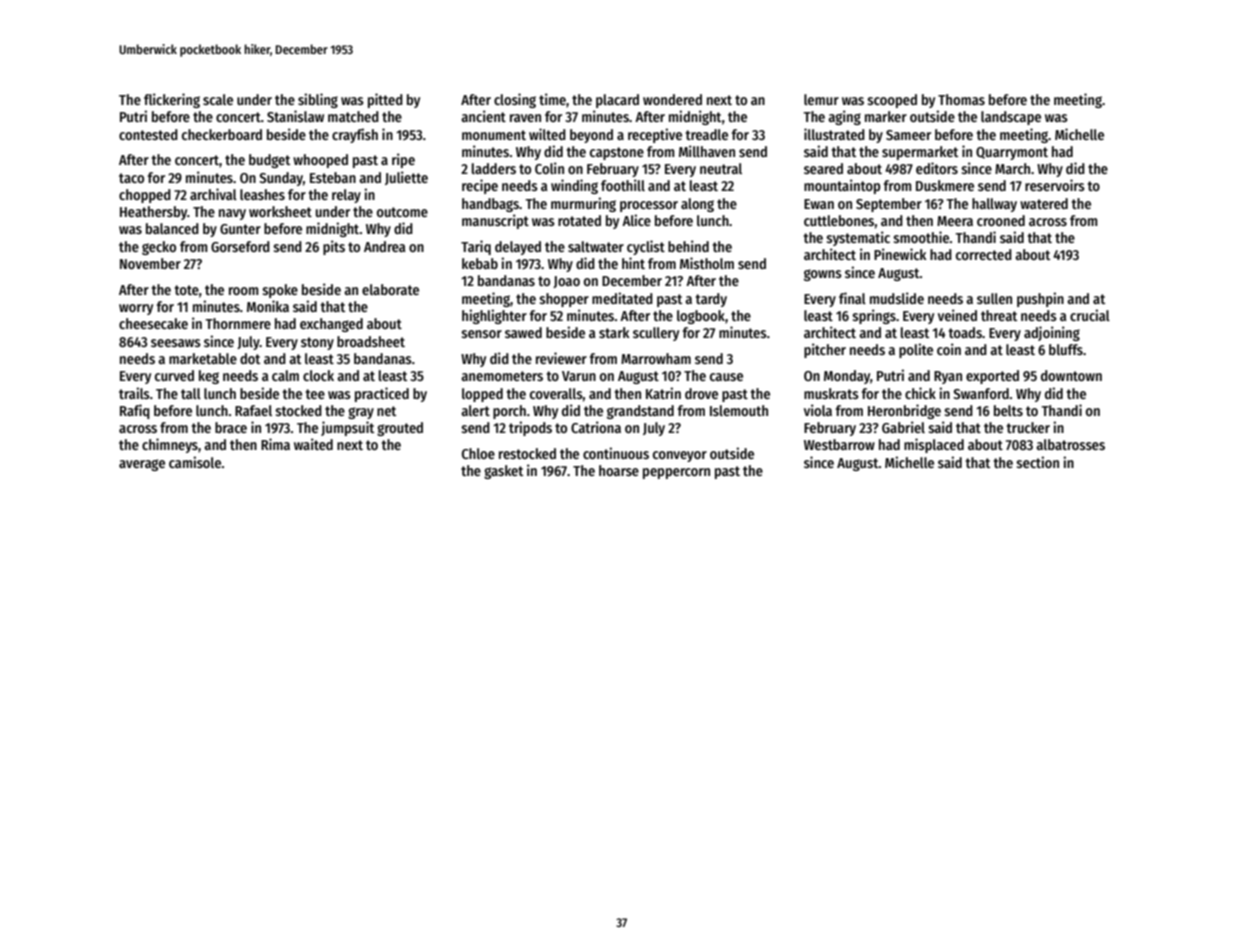 The width and height of the screenshot is (1233, 952). What do you see at coordinates (385, 100) in the screenshot?
I see `pitted` at bounding box center [385, 100].
